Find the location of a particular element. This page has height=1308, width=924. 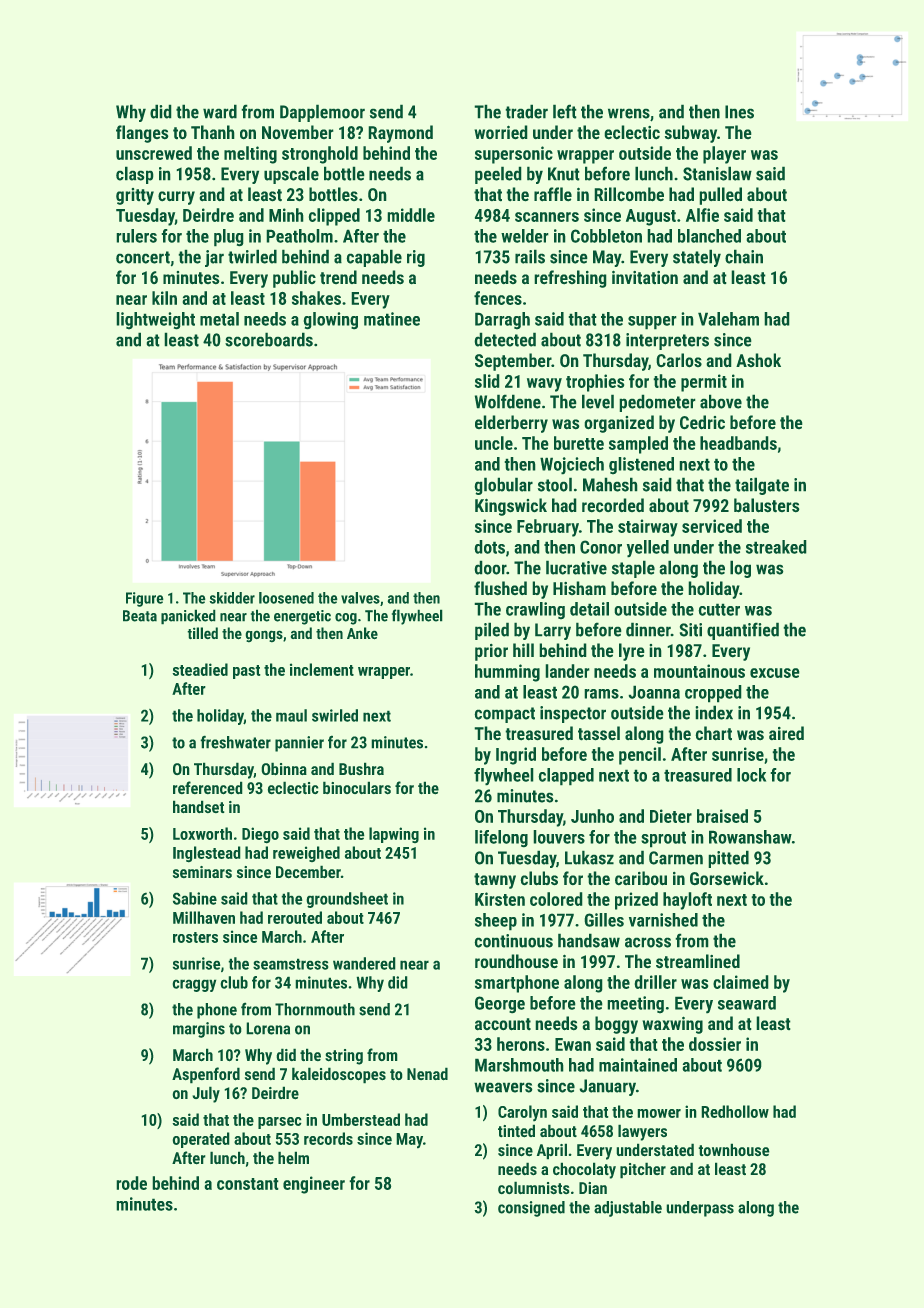

matinee is located at coordinates (392, 319).
